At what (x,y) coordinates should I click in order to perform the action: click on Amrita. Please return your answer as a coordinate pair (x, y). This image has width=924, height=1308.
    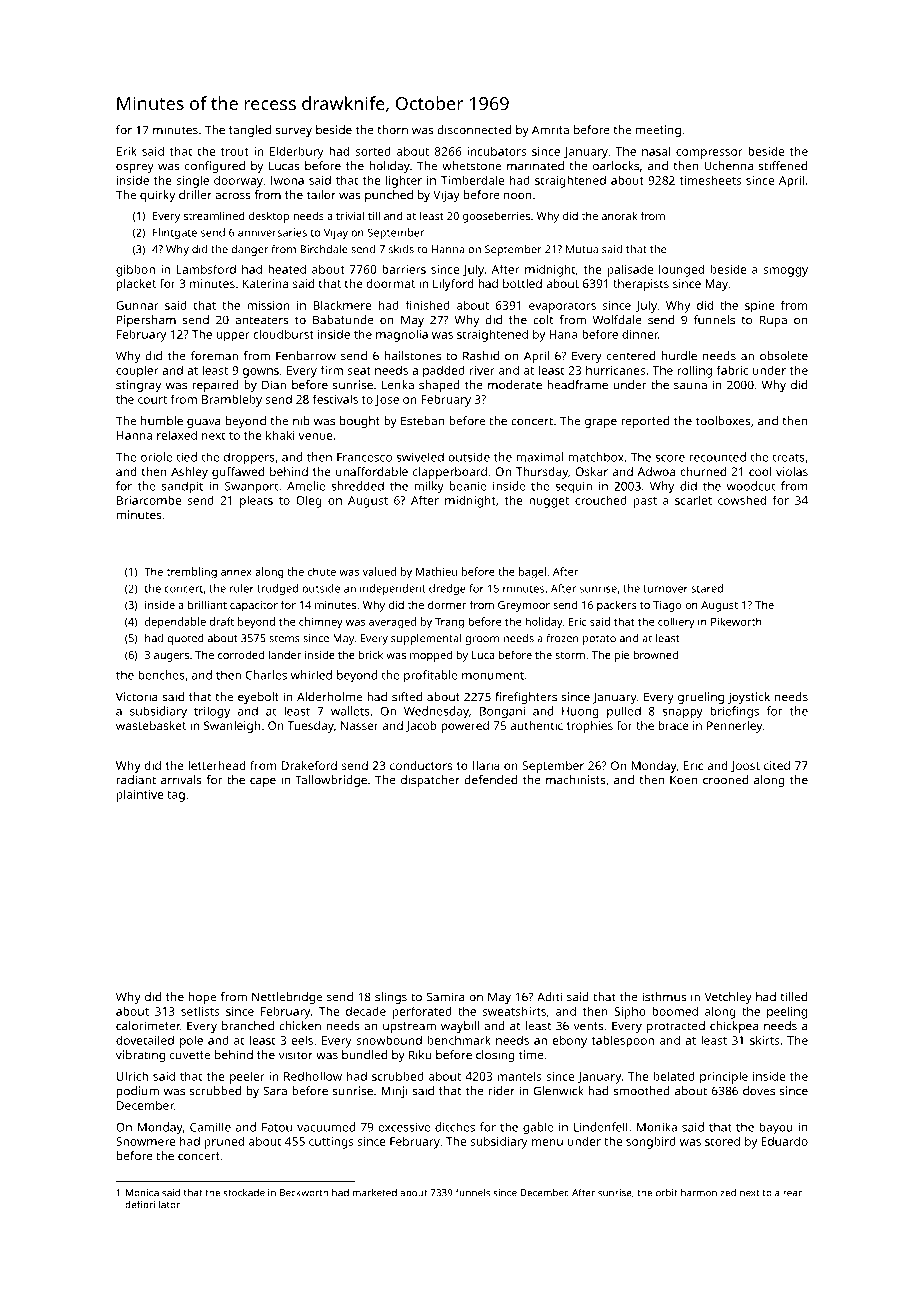
    Looking at the image, I should click on (550, 130).
